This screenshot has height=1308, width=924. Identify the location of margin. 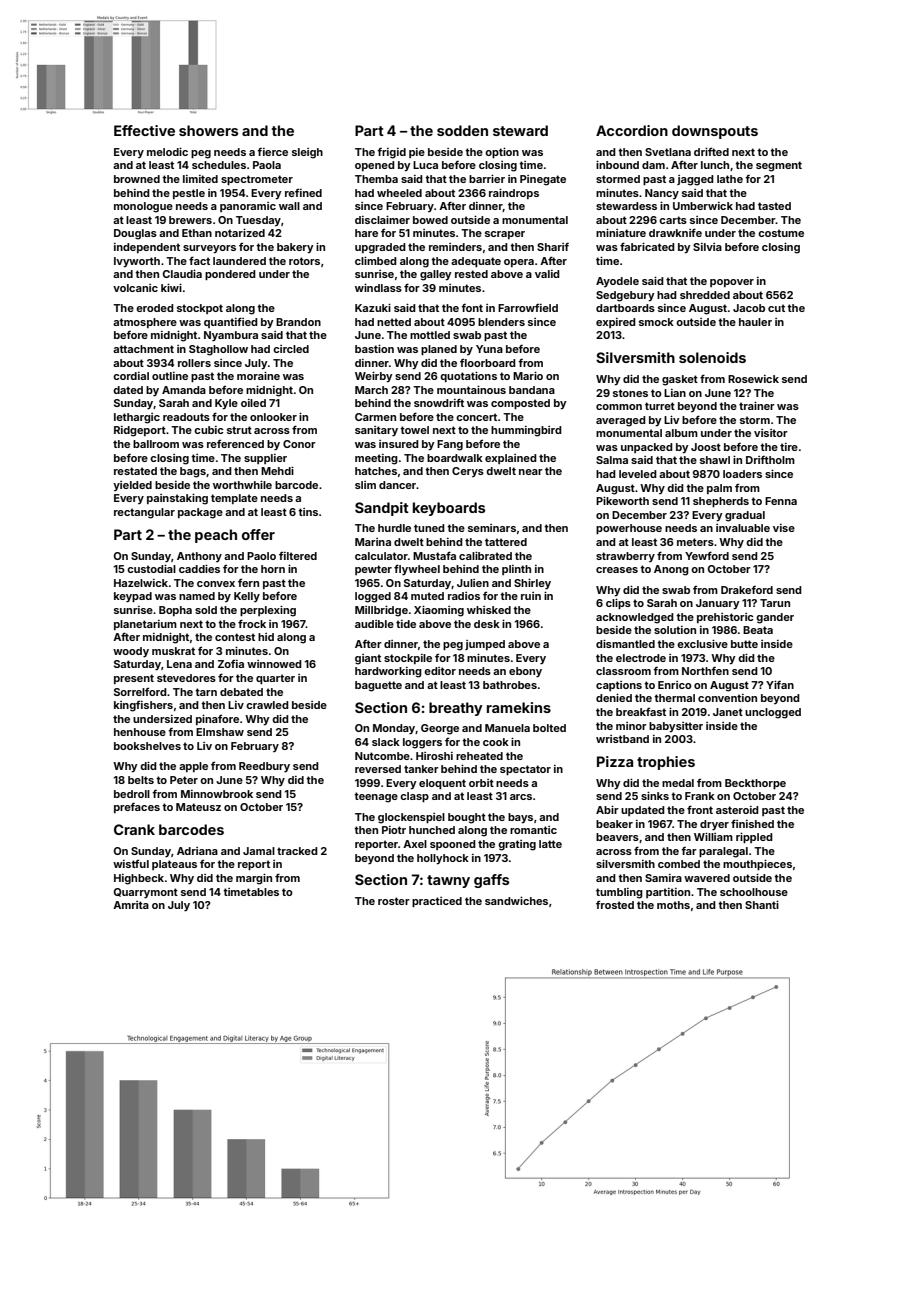
(254, 879).
